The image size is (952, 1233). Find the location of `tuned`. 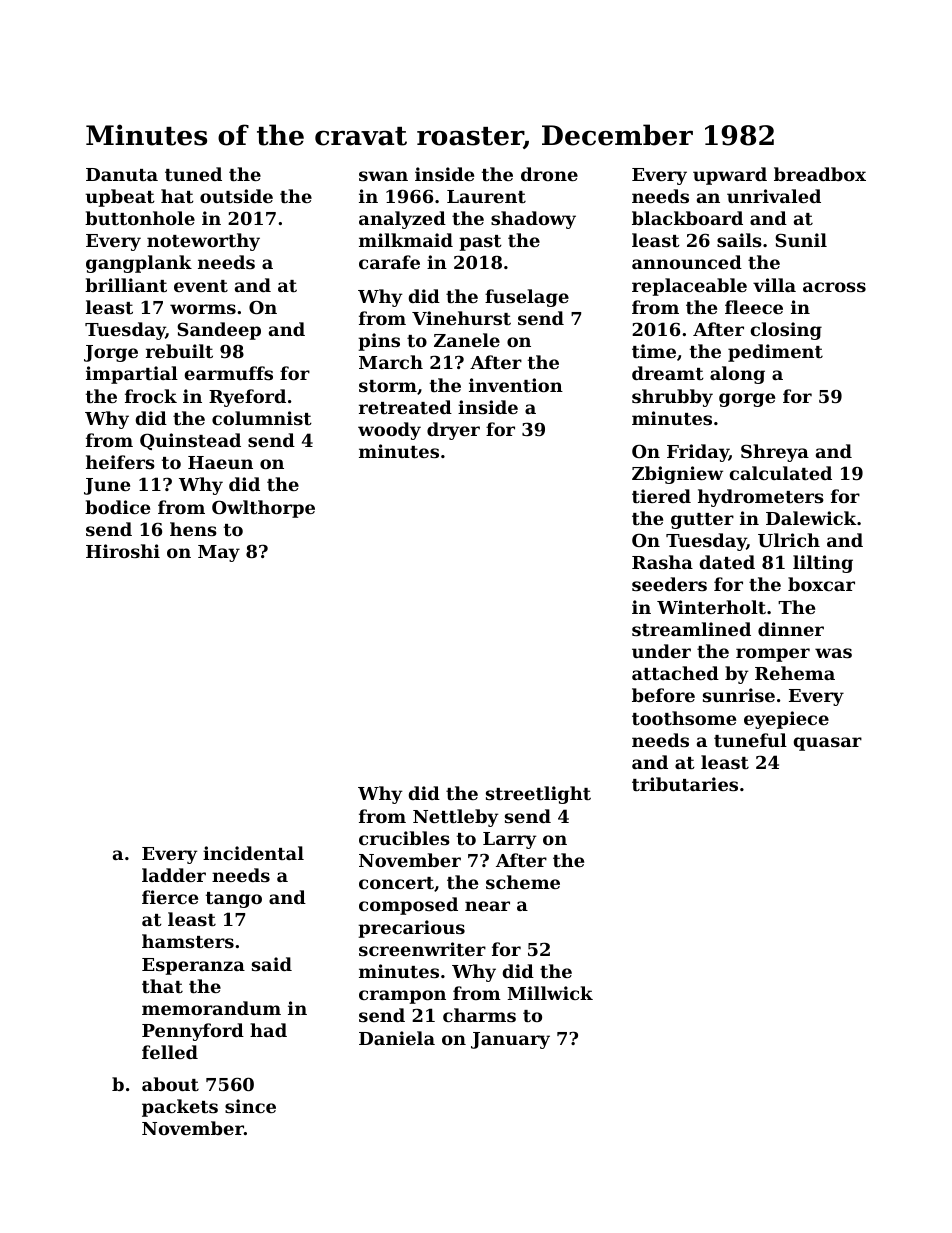

tuned is located at coordinates (193, 174).
